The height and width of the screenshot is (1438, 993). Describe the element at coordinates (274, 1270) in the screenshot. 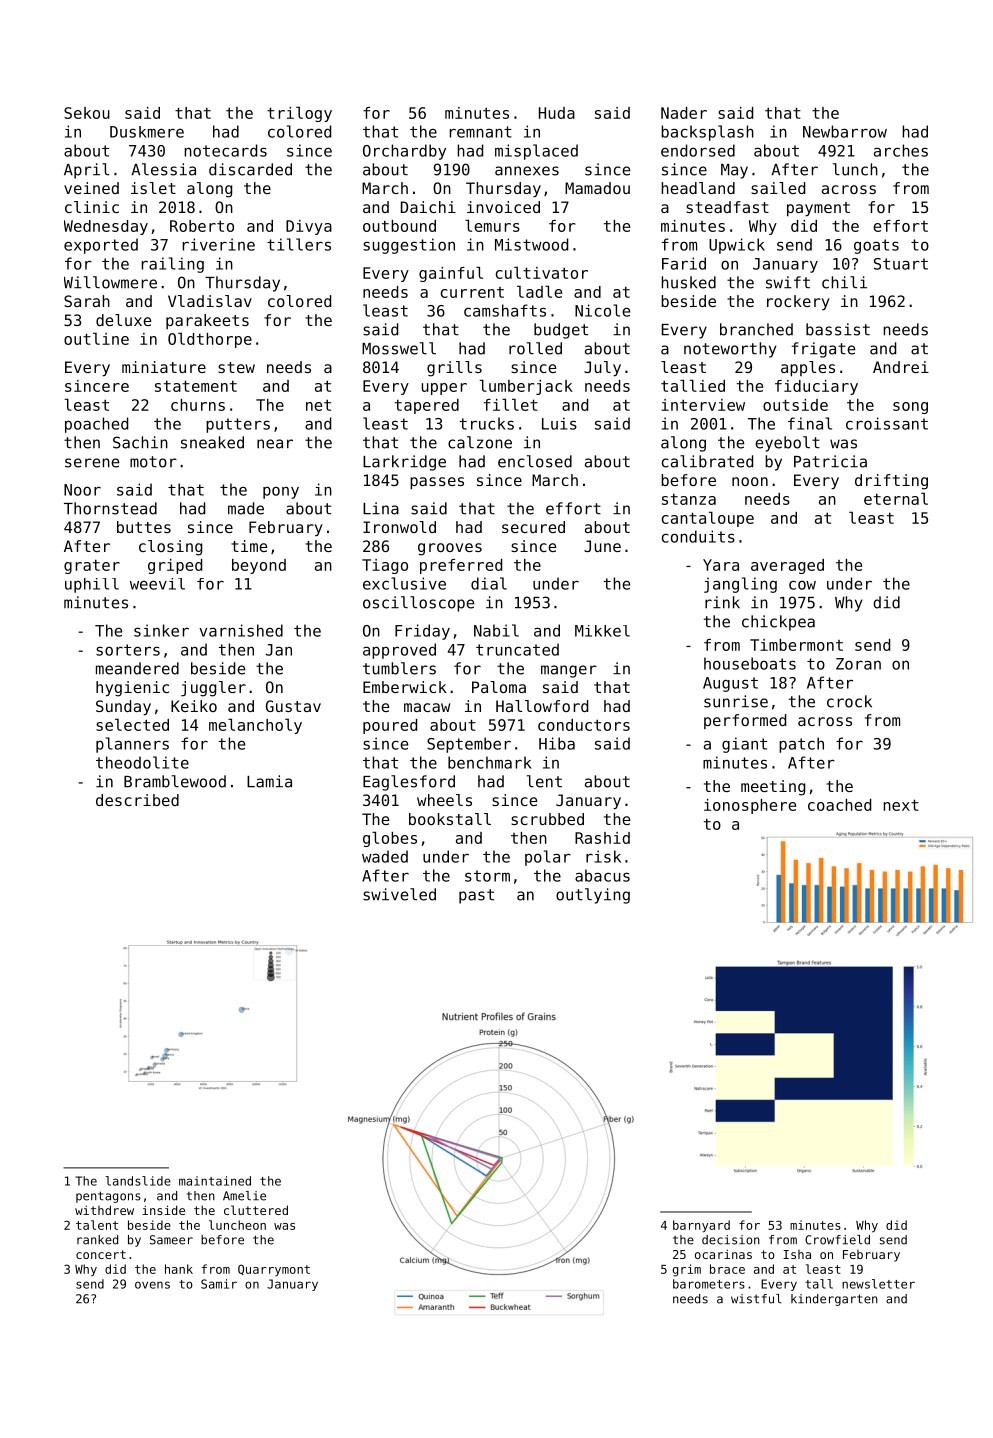

I see `Quarrymont` at that location.
